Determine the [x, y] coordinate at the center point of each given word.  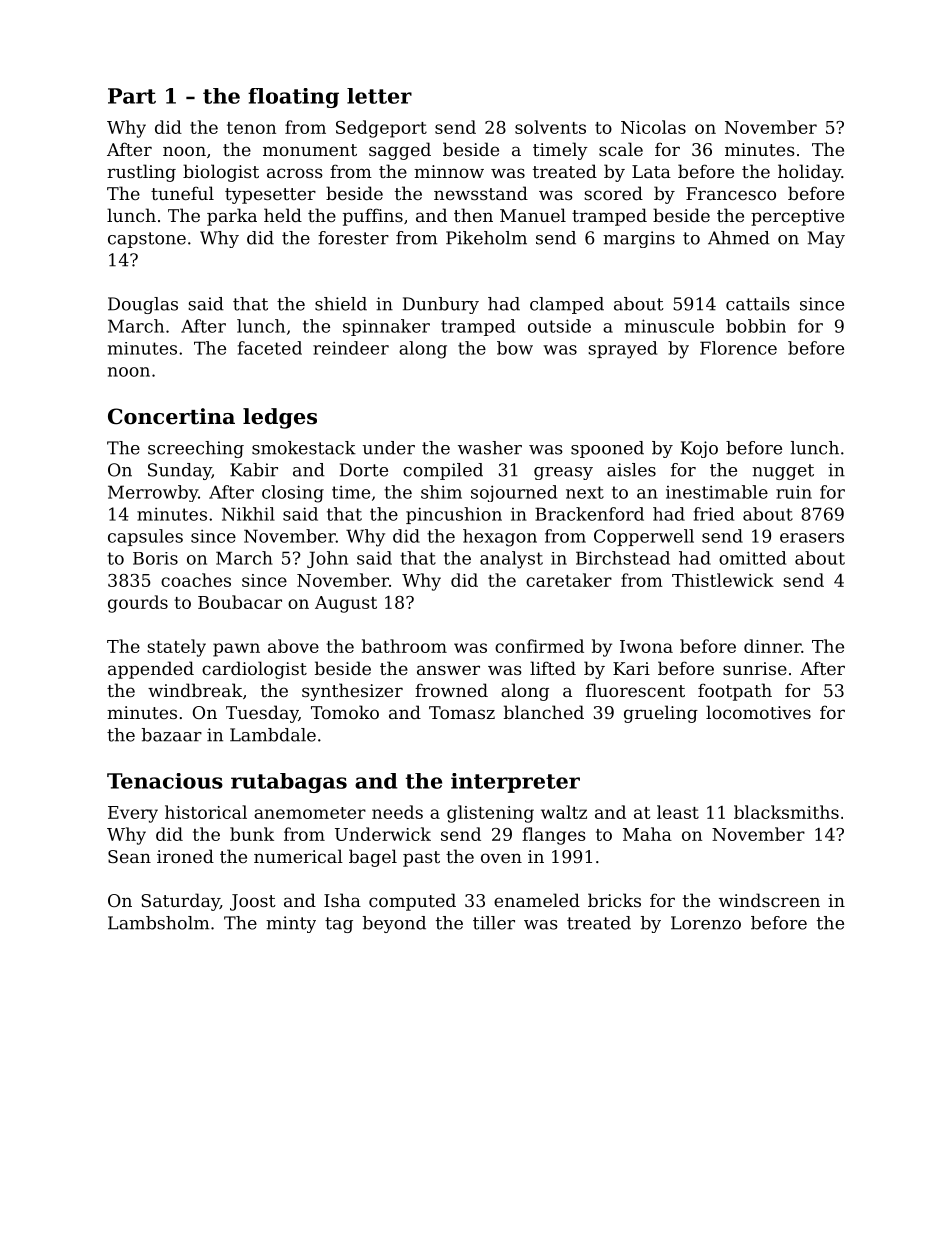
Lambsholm [158, 923]
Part [132, 96]
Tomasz [462, 712]
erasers [812, 538]
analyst [511, 560]
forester [353, 238]
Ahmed [739, 238]
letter [379, 96]
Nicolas [653, 127]
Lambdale [273, 735]
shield [341, 304]
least [678, 812]
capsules [145, 537]
